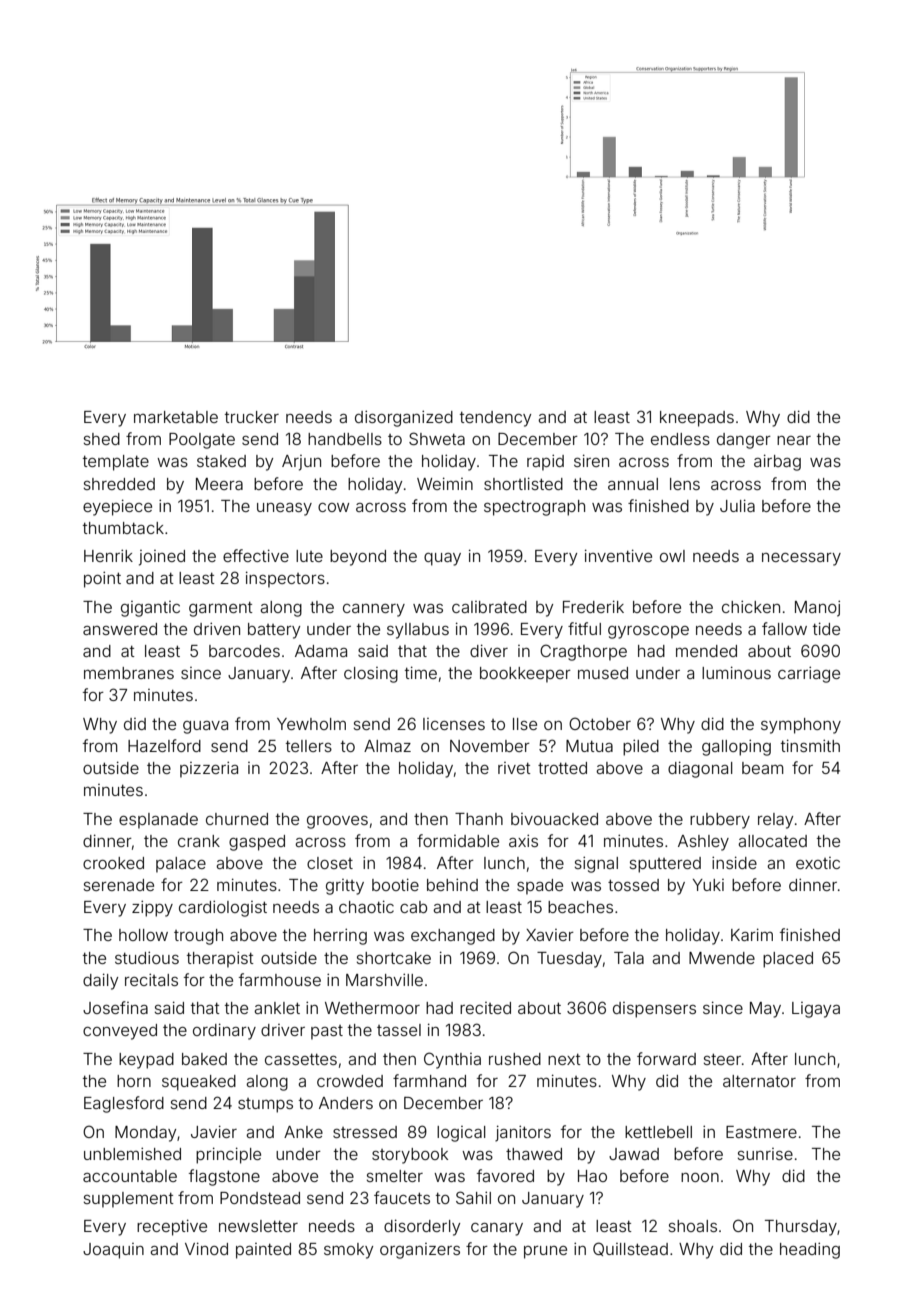  I want to click on mended, so click(706, 651).
